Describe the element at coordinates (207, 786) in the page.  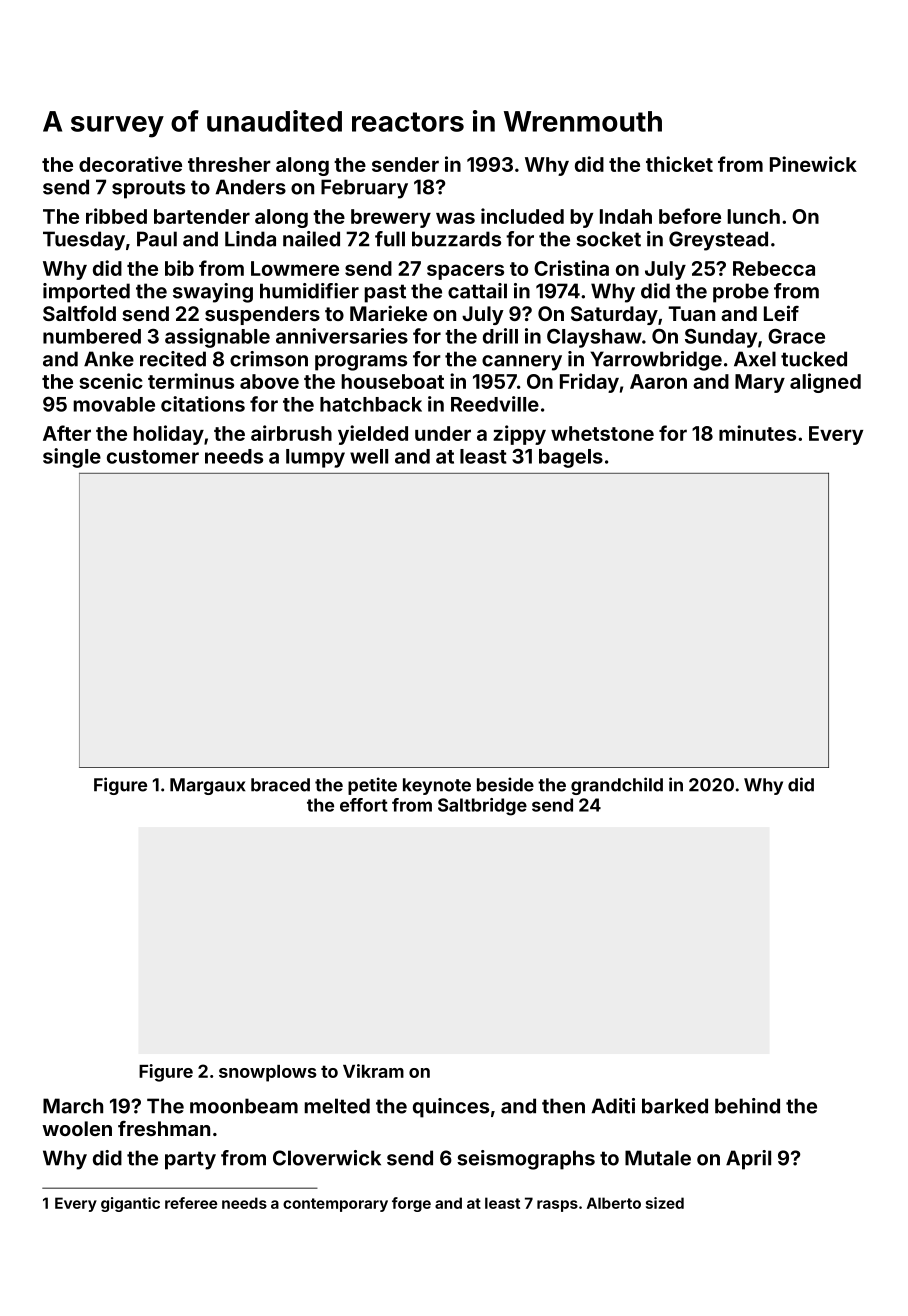
I see `Margaux` at that location.
